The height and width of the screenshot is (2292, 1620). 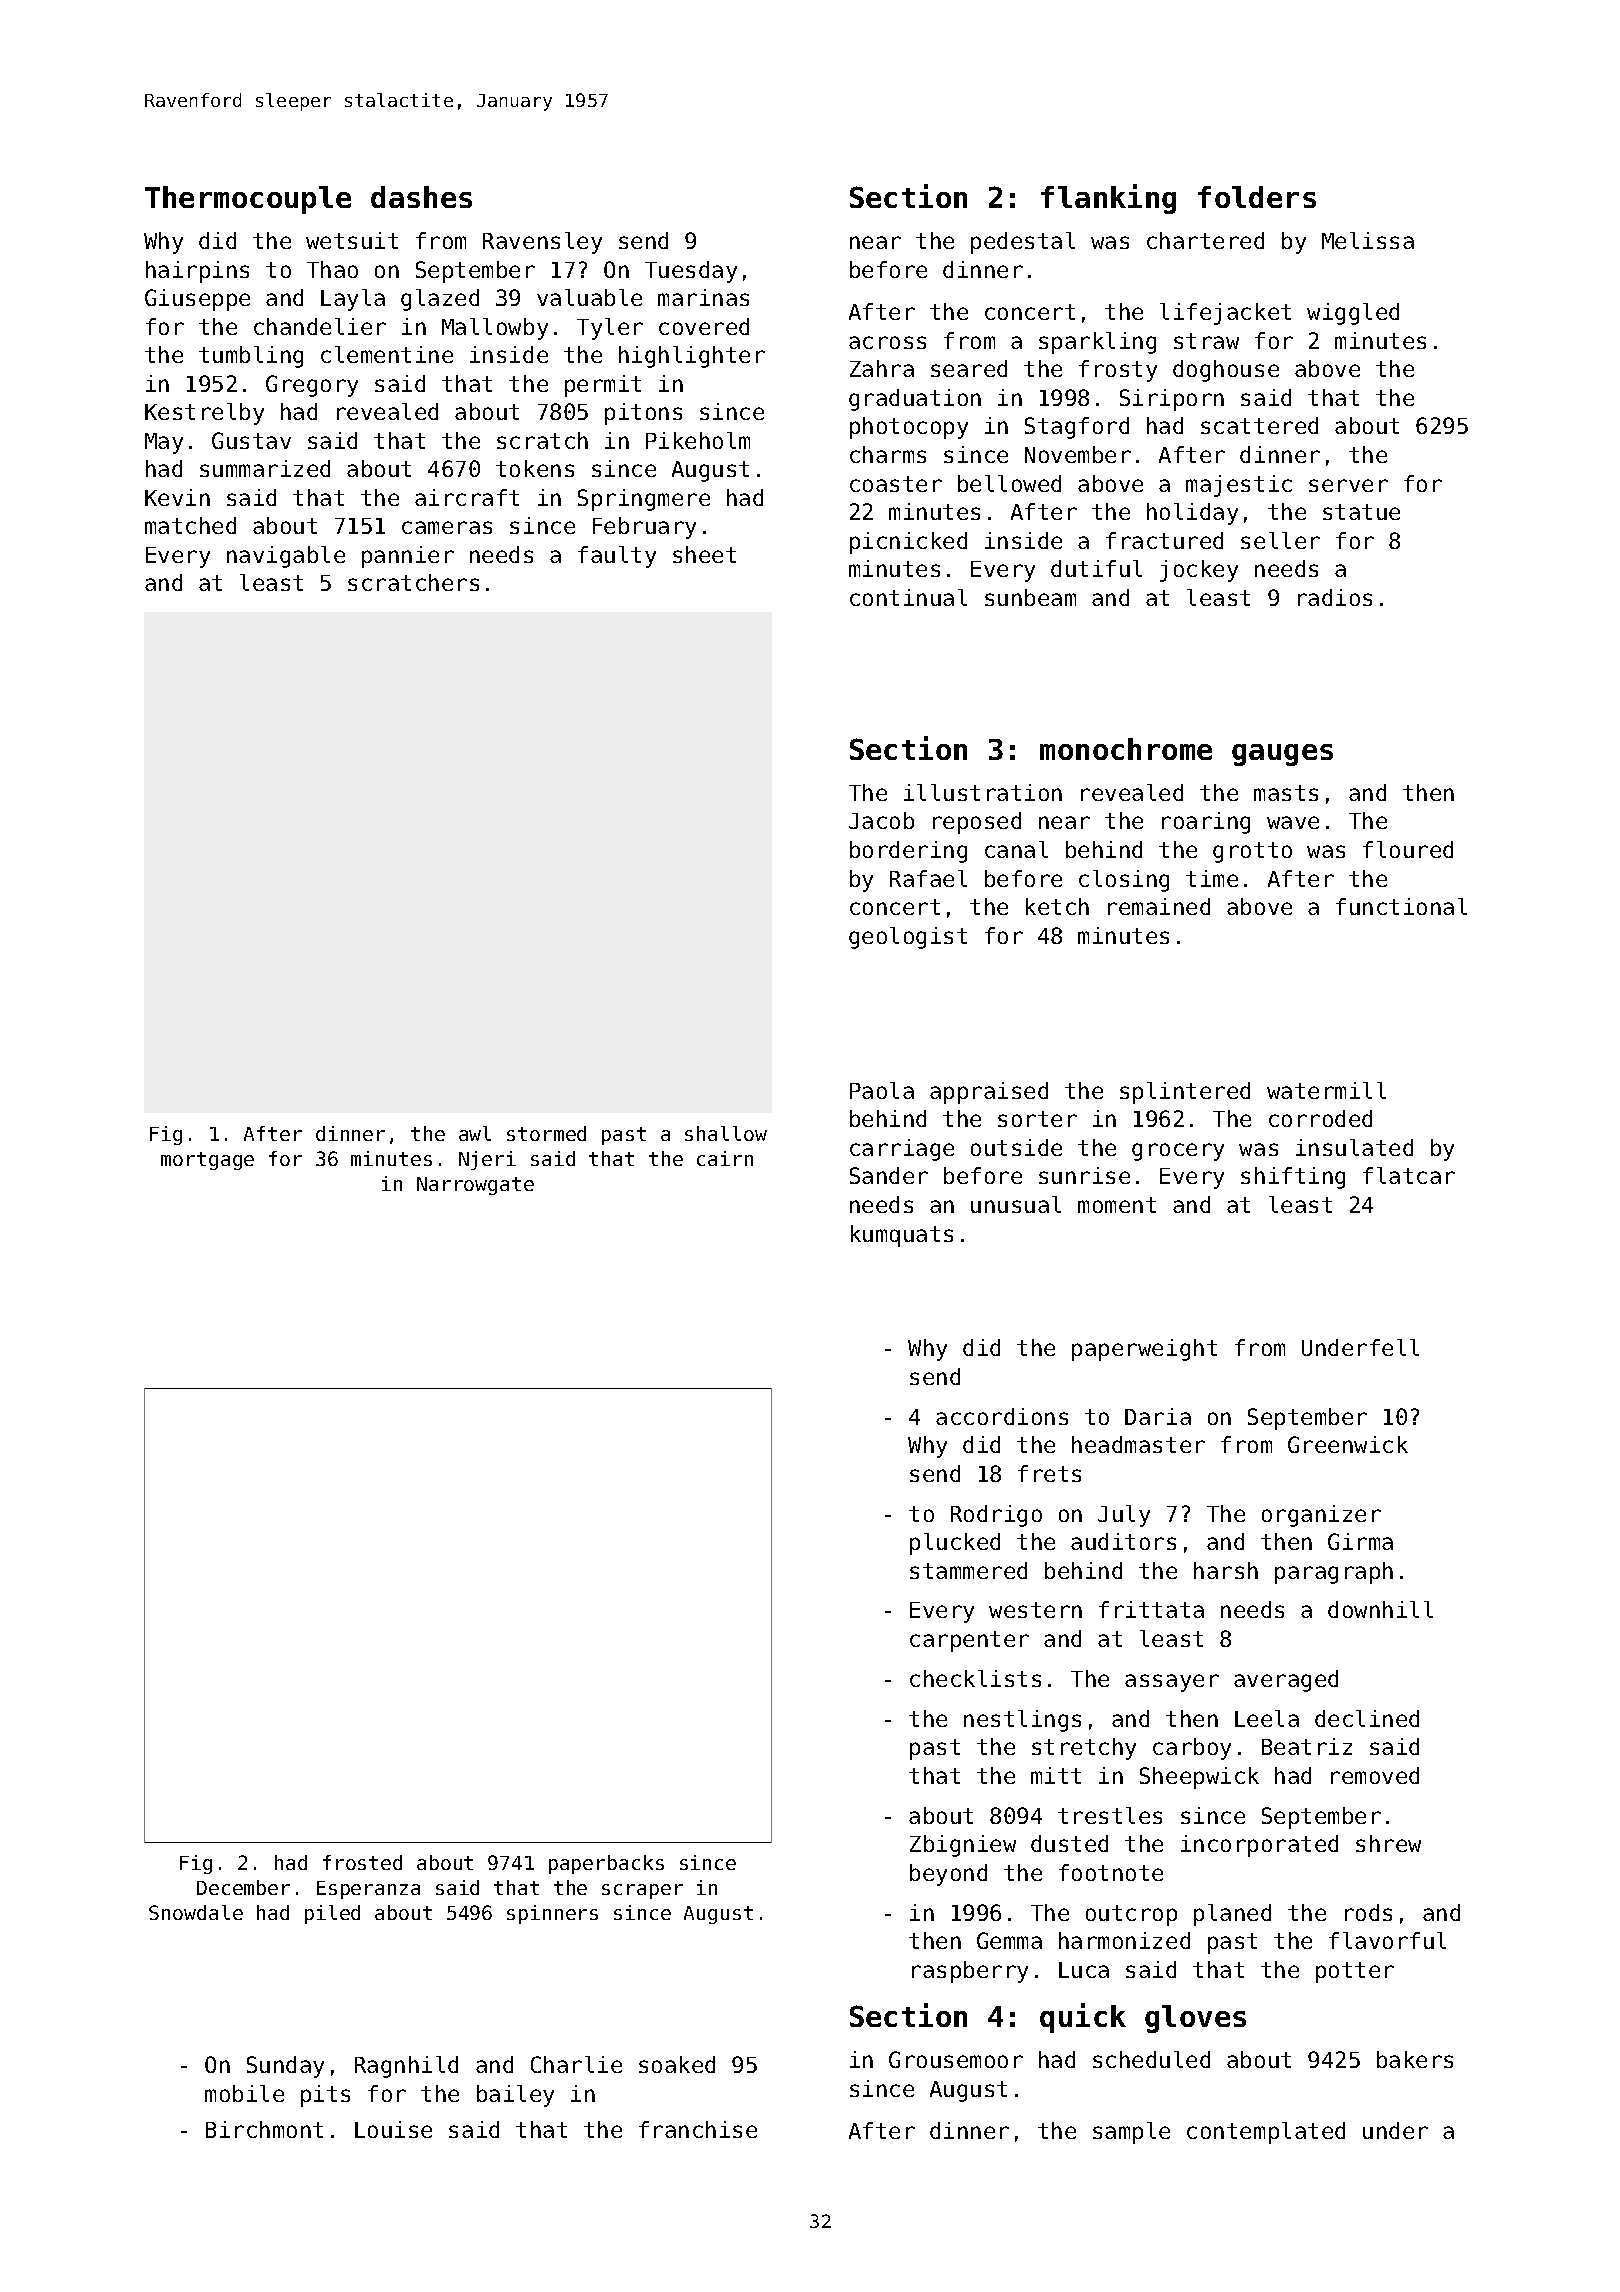 What do you see at coordinates (1164, 540) in the screenshot?
I see `fractured` at bounding box center [1164, 540].
